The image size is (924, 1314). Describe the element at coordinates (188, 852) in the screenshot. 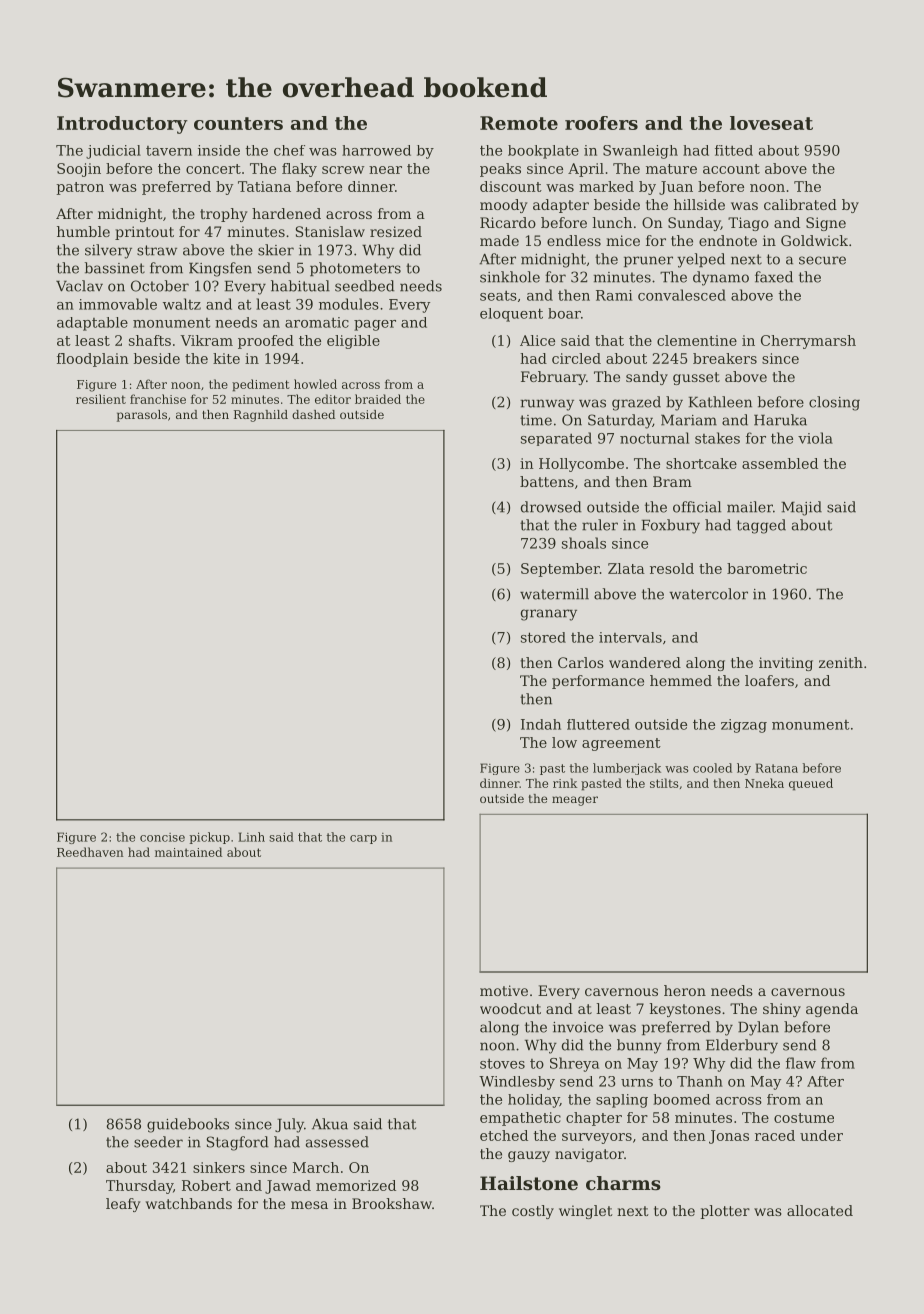

I see `maintained` at that location.
